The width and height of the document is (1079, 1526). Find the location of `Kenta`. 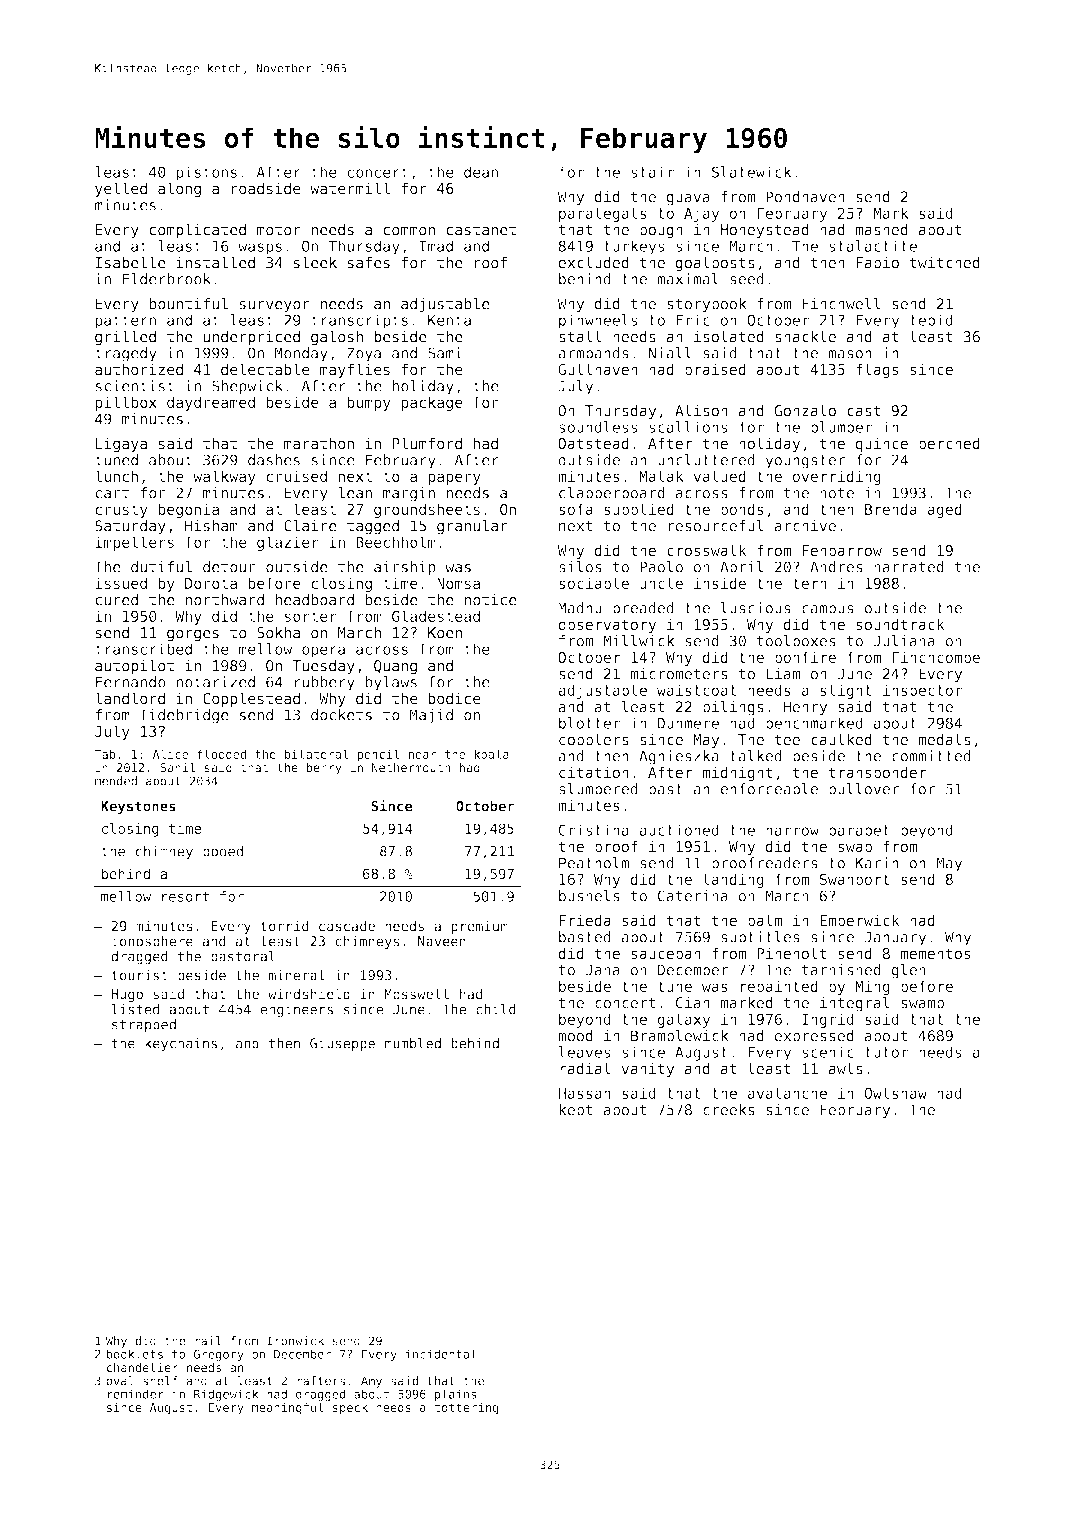

Kenta is located at coordinates (449, 320).
